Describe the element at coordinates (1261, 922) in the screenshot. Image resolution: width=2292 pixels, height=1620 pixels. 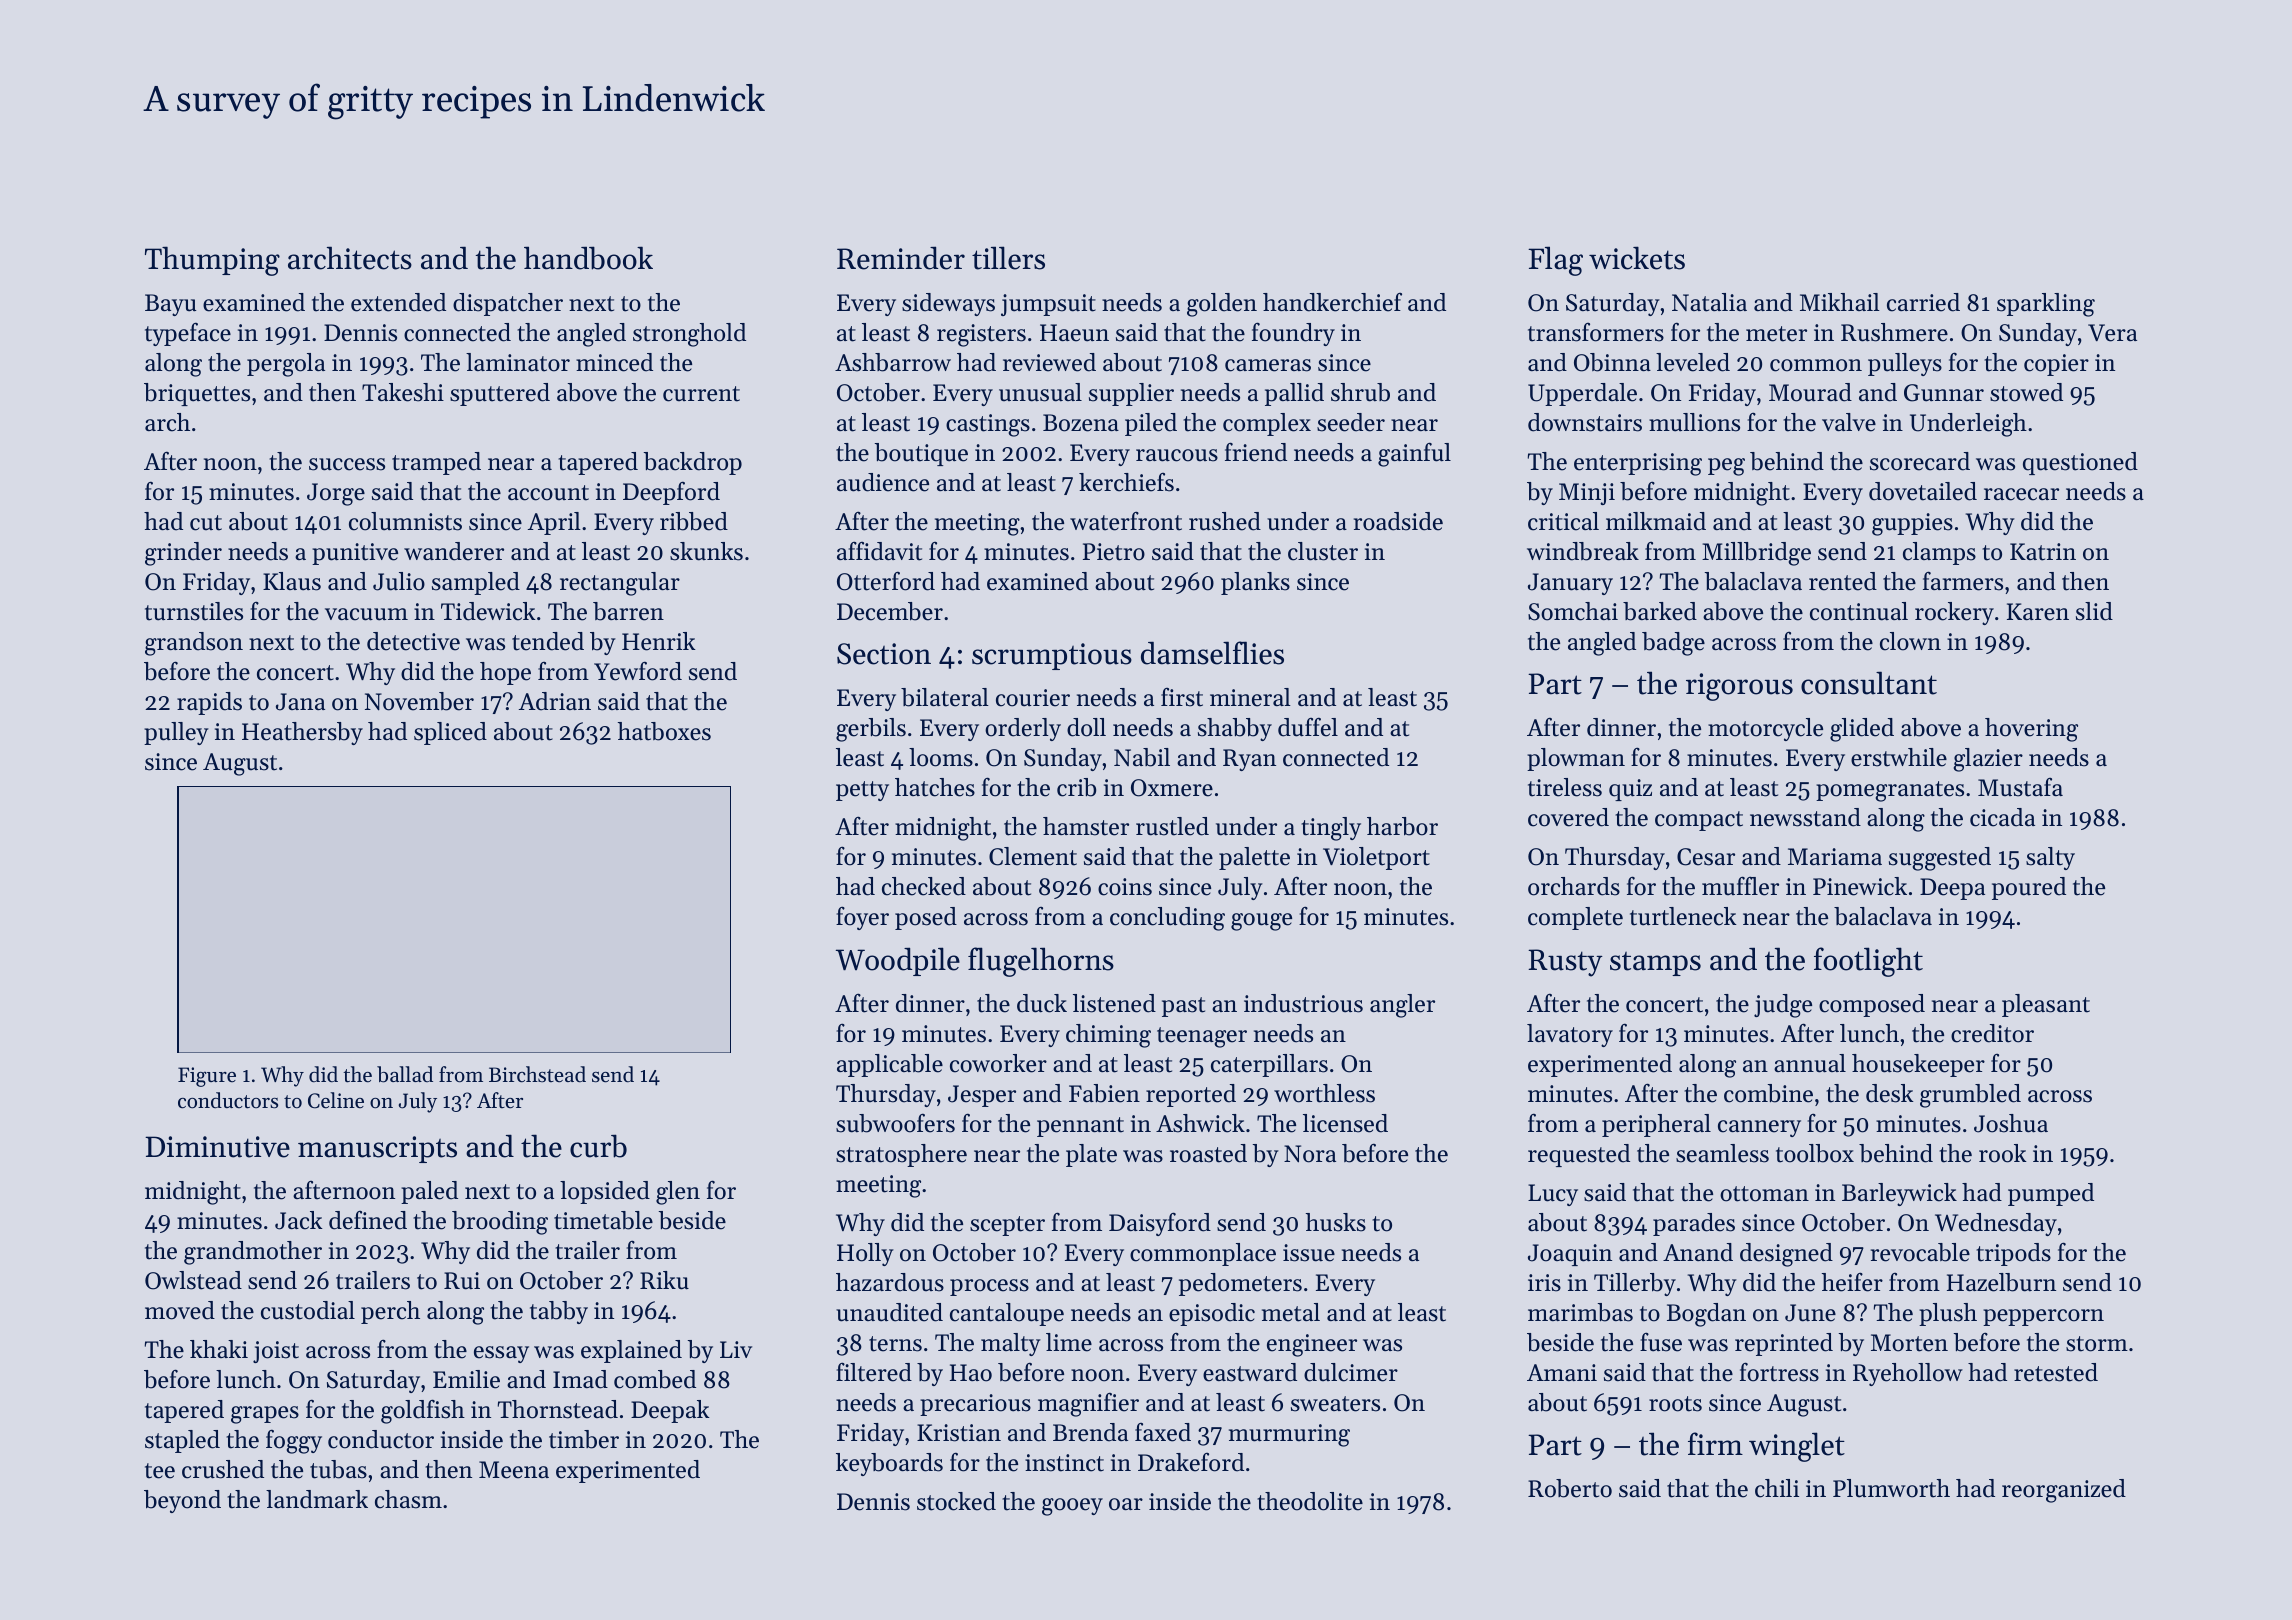
I see `gouge` at that location.
